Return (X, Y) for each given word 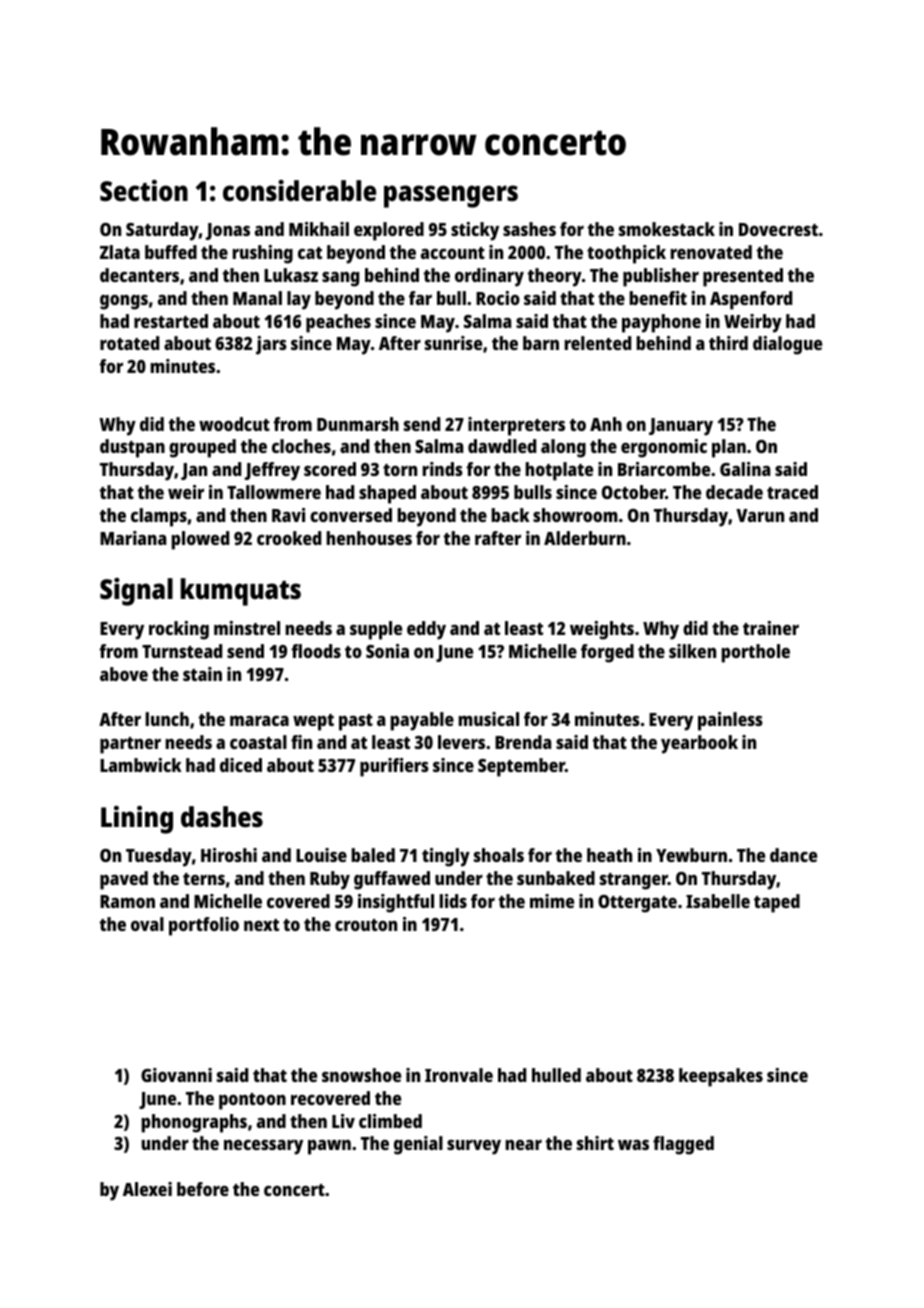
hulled (556, 1075)
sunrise (453, 343)
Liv (343, 1121)
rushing (263, 254)
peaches (338, 323)
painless (730, 721)
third (728, 343)
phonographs (194, 1123)
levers (461, 742)
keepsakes (721, 1077)
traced (792, 492)
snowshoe (361, 1075)
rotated (129, 343)
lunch (167, 719)
